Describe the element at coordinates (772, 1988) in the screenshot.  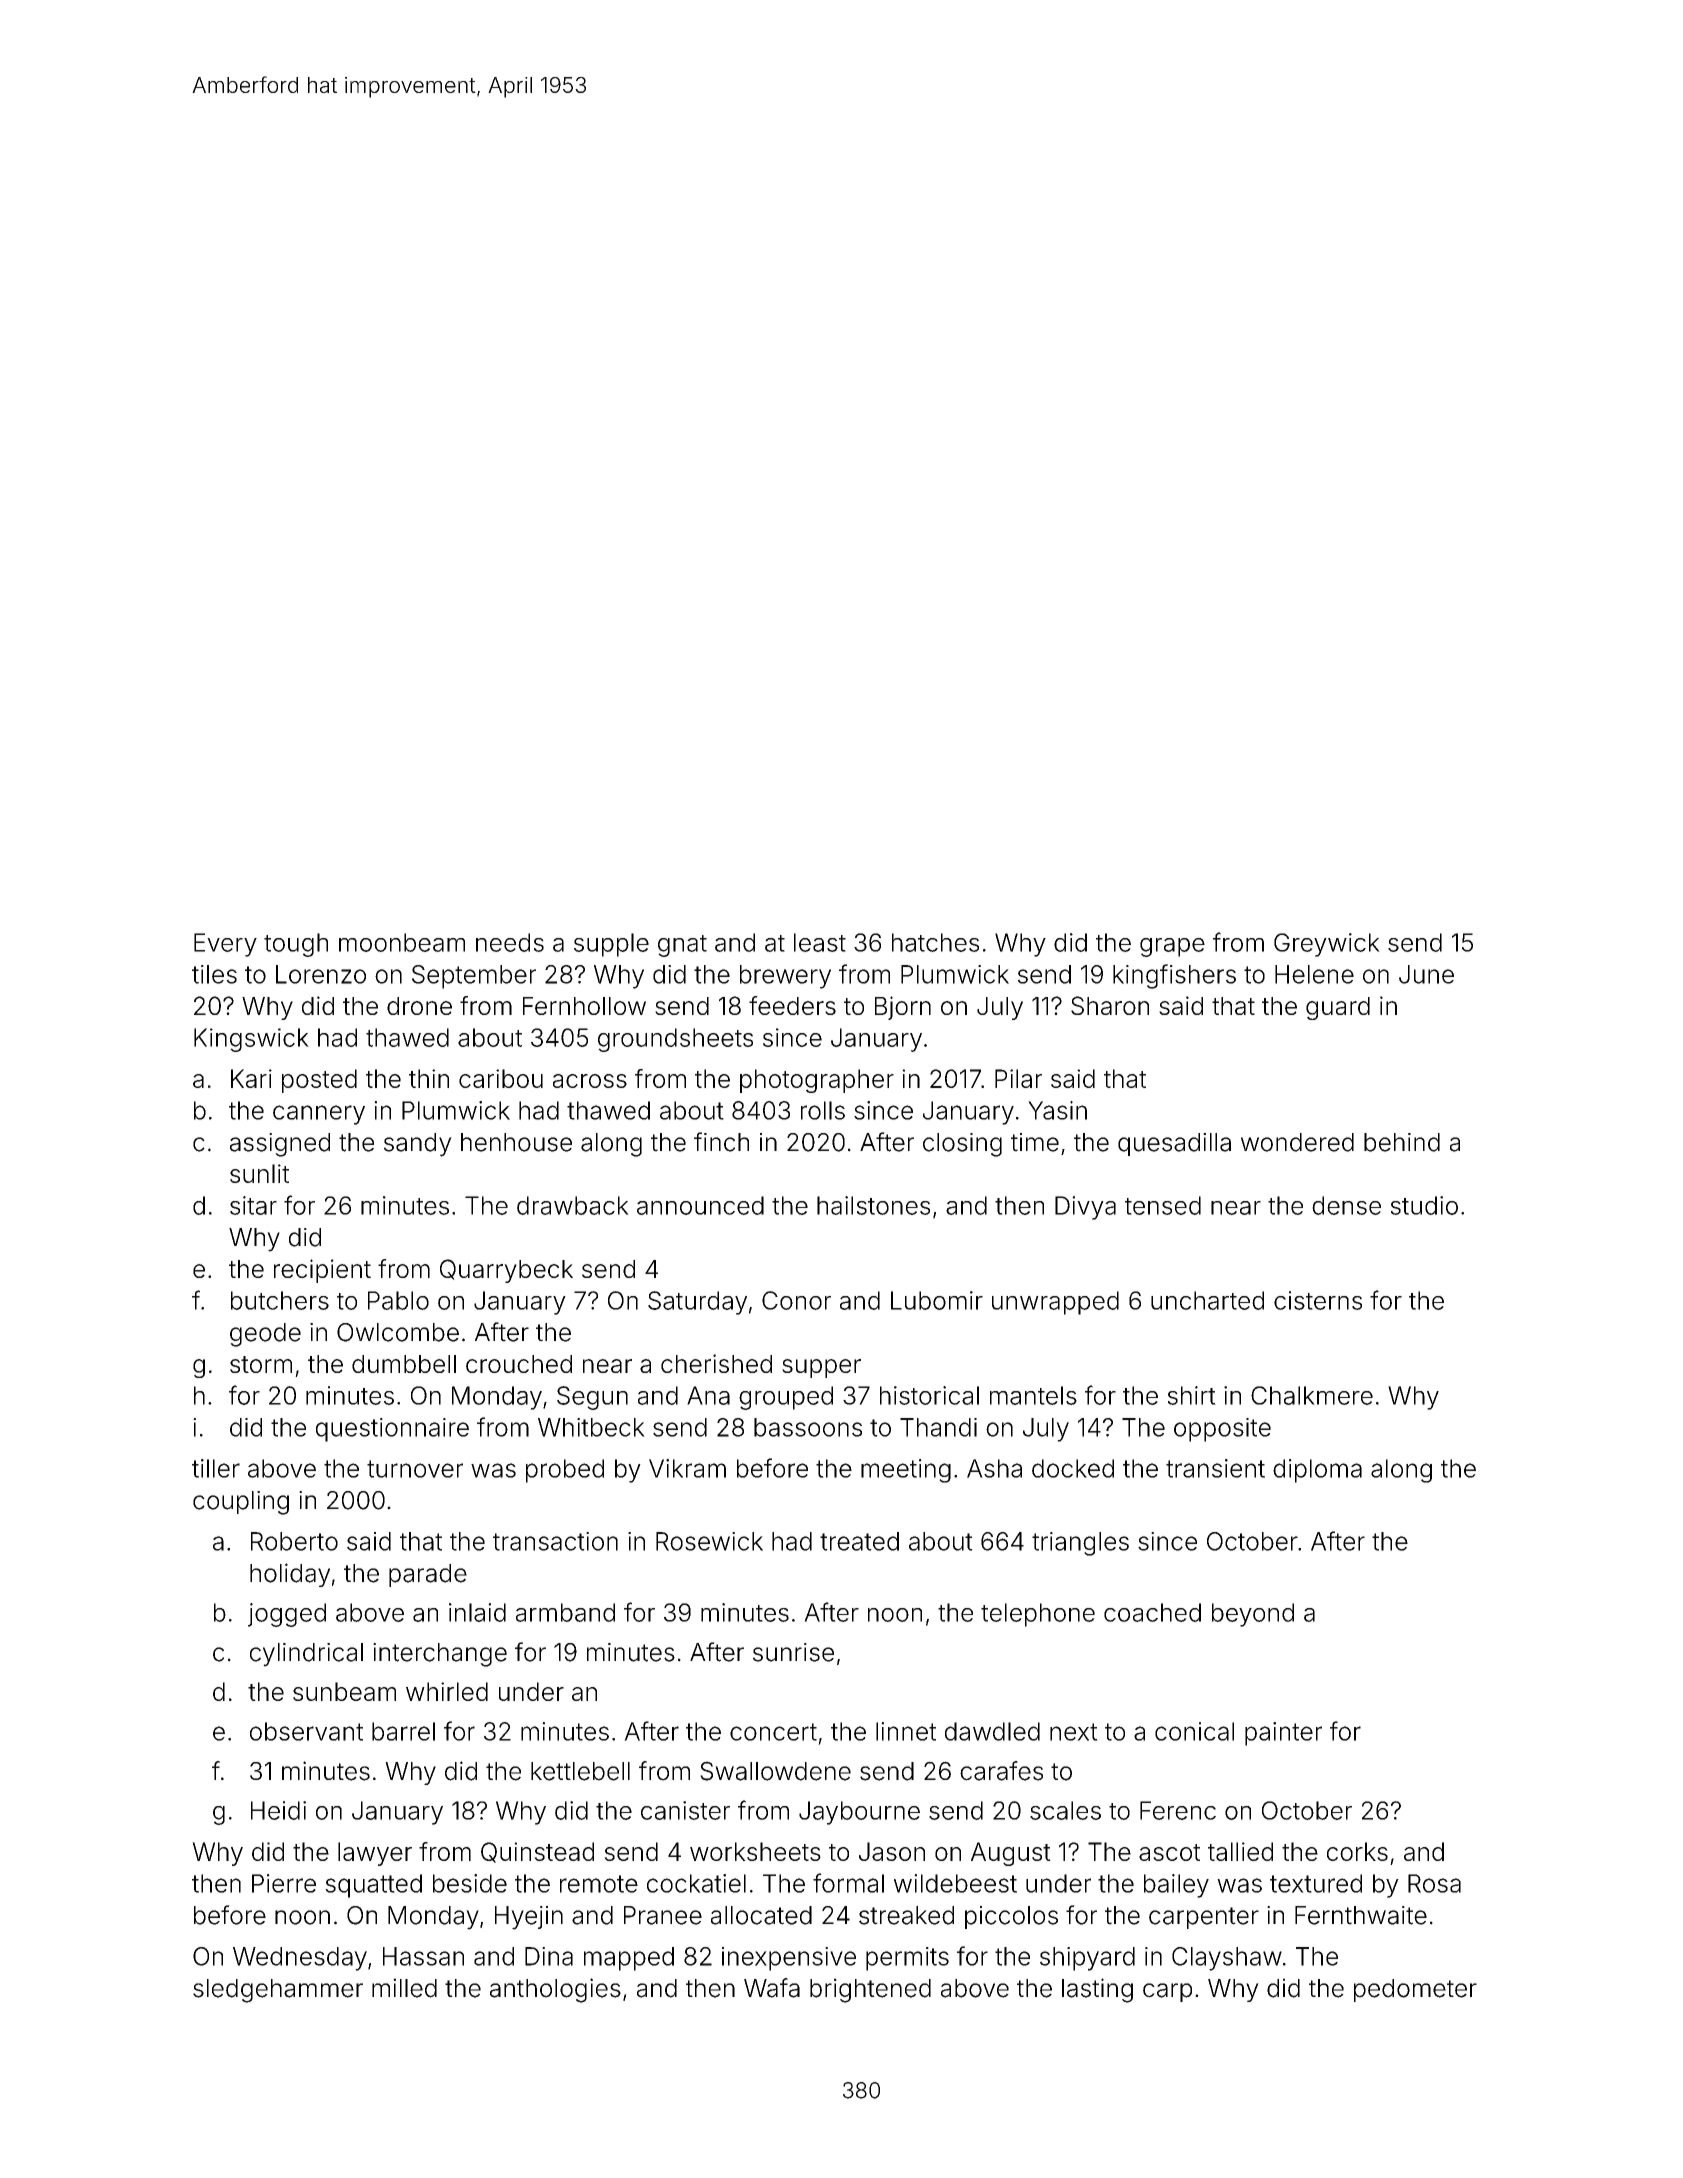
I see `Wafa` at that location.
